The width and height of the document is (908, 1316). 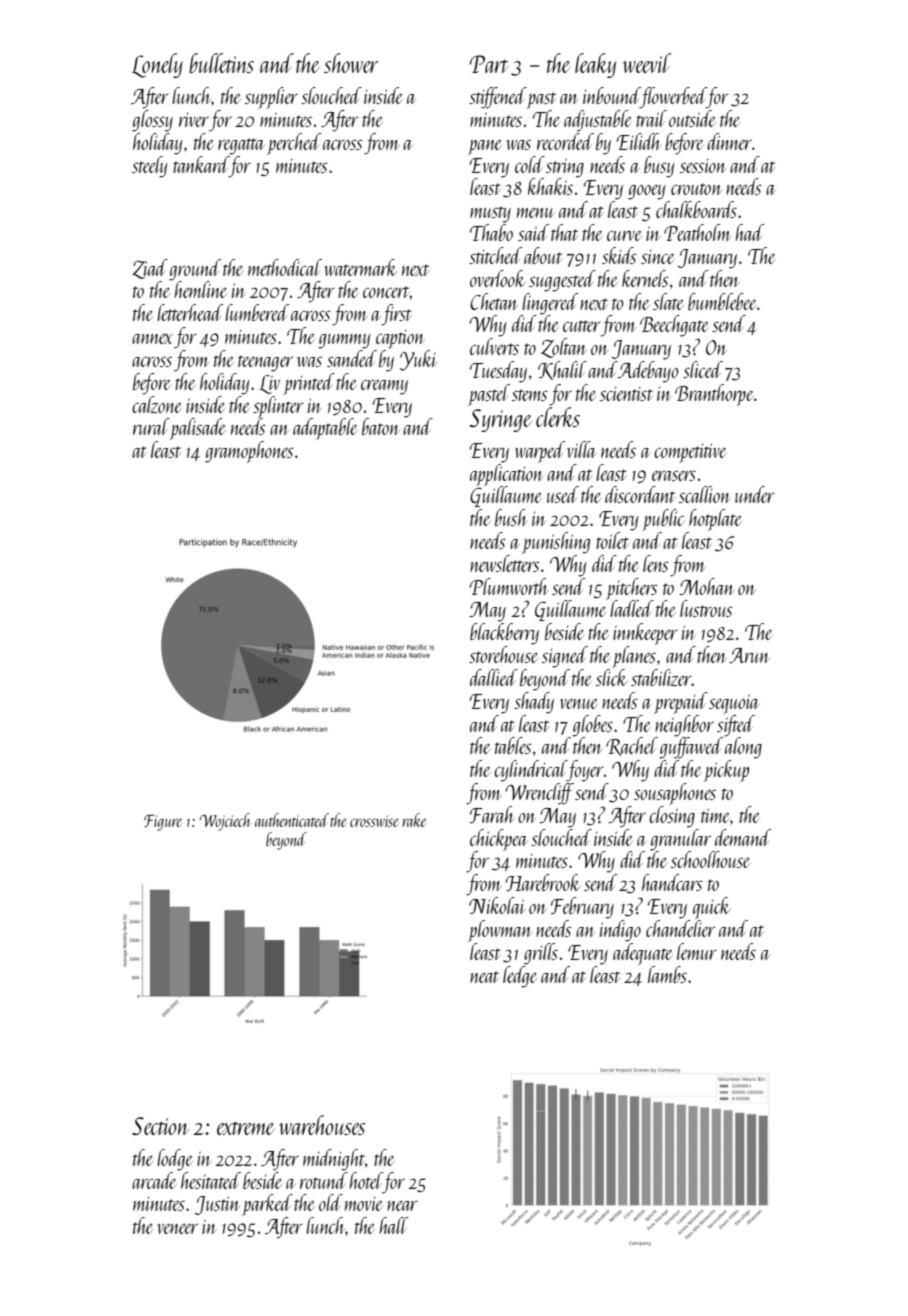 I want to click on stiffened, so click(x=498, y=98).
